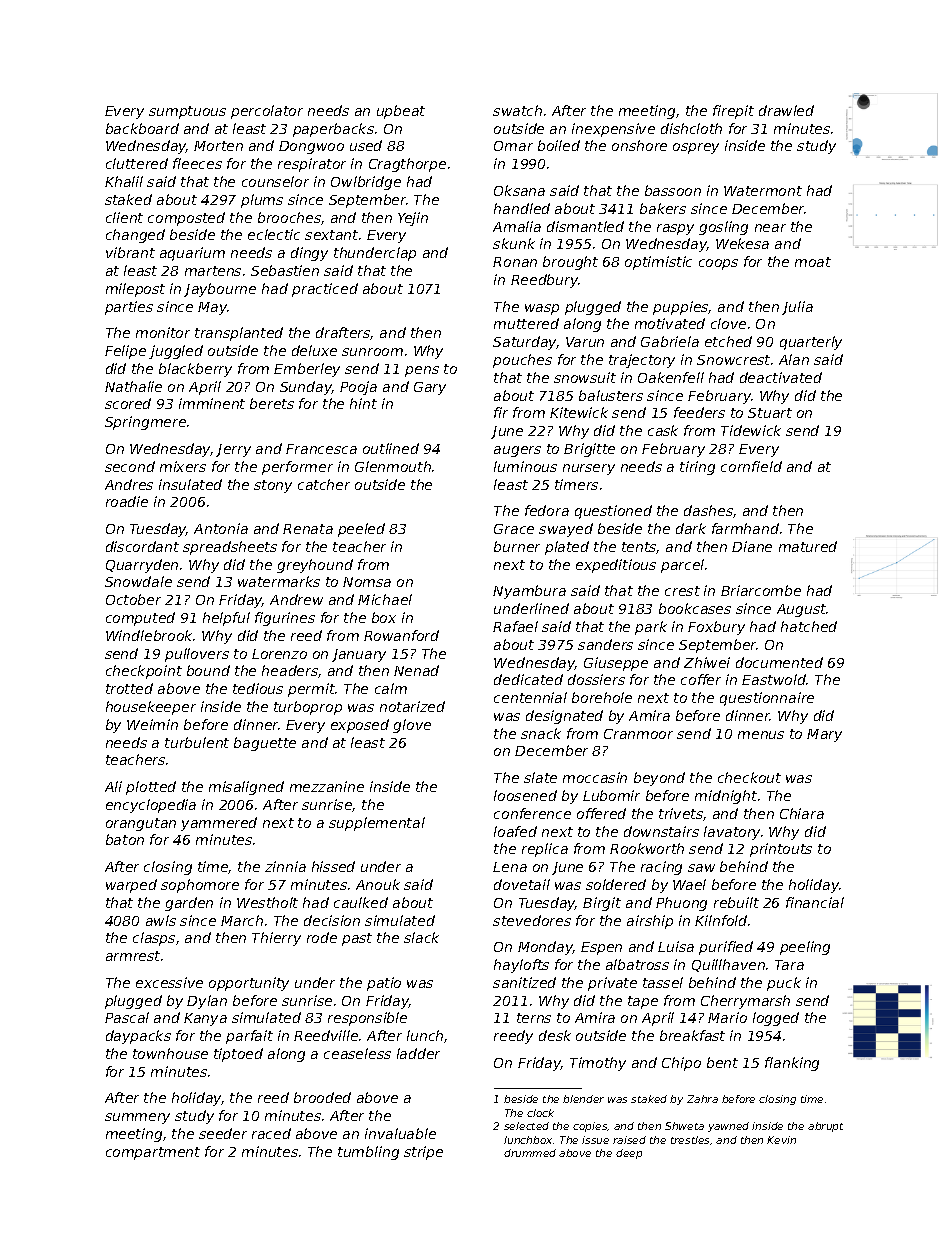 This screenshot has width=952, height=1233. What do you see at coordinates (401, 112) in the screenshot?
I see `upbeat` at bounding box center [401, 112].
